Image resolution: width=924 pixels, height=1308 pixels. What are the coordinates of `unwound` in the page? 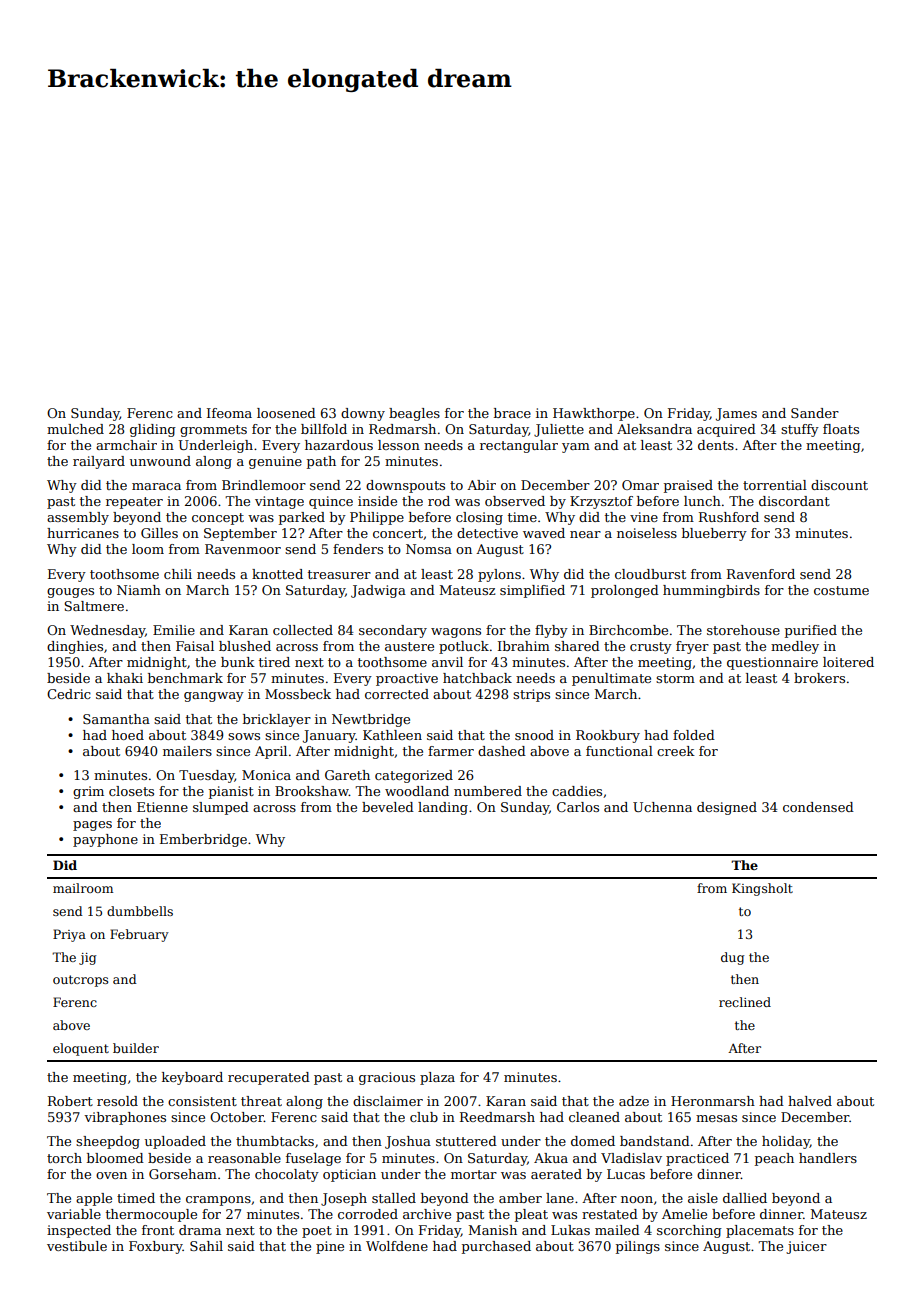 It's located at (160, 461).
